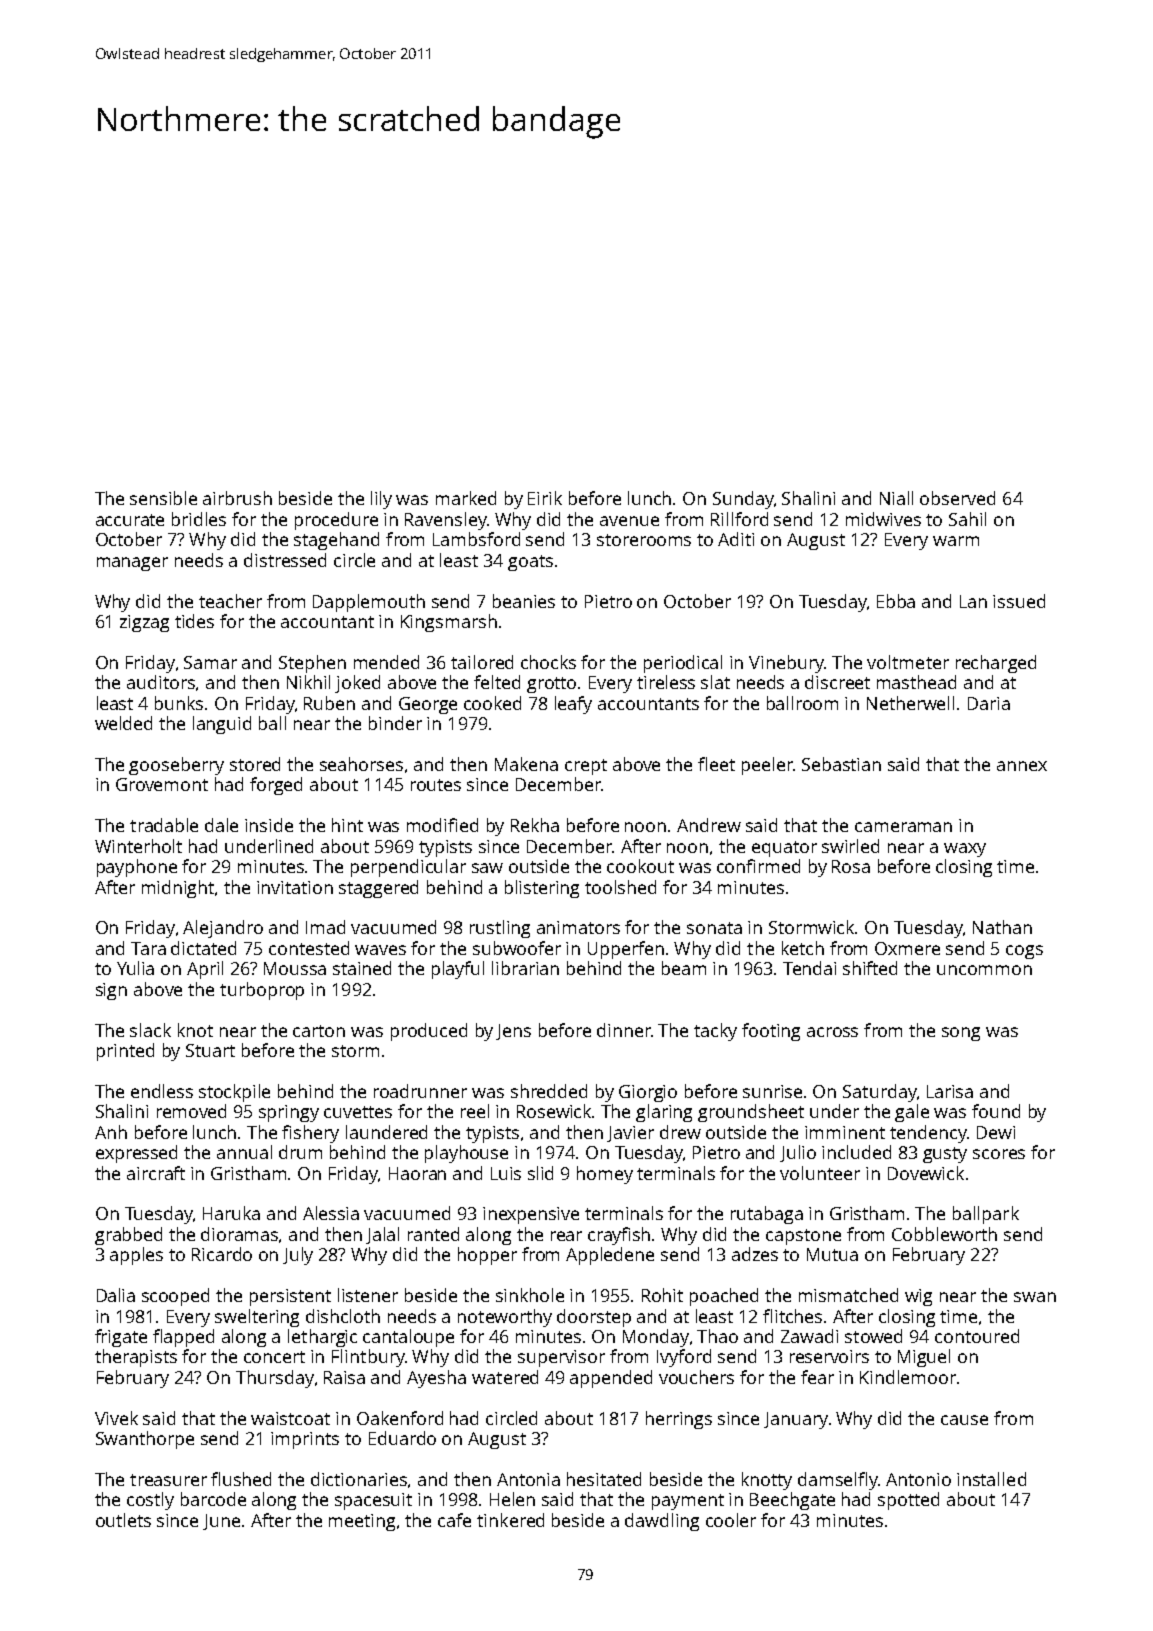  Describe the element at coordinates (347, 825) in the document. I see `hint` at that location.
